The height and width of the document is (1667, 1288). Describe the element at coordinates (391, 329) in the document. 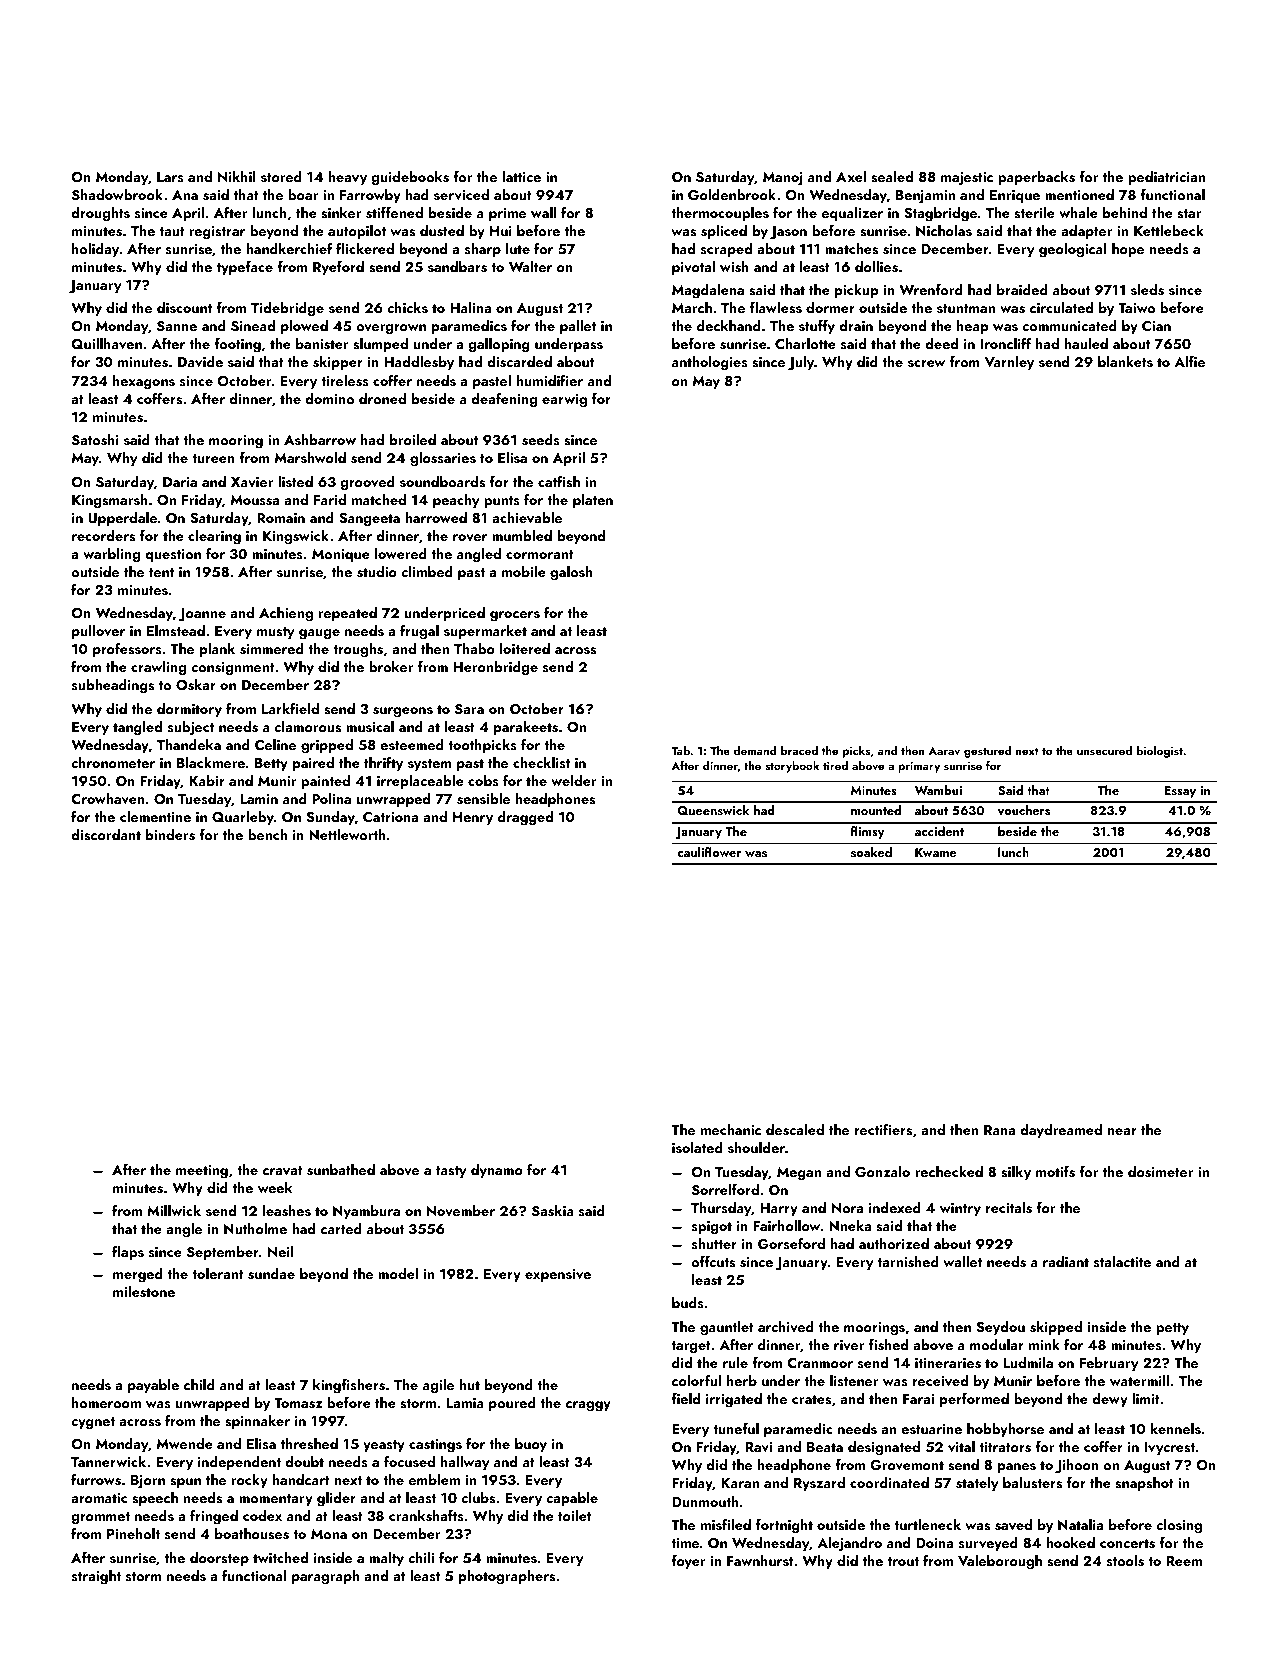

I see `overgrown` at that location.
